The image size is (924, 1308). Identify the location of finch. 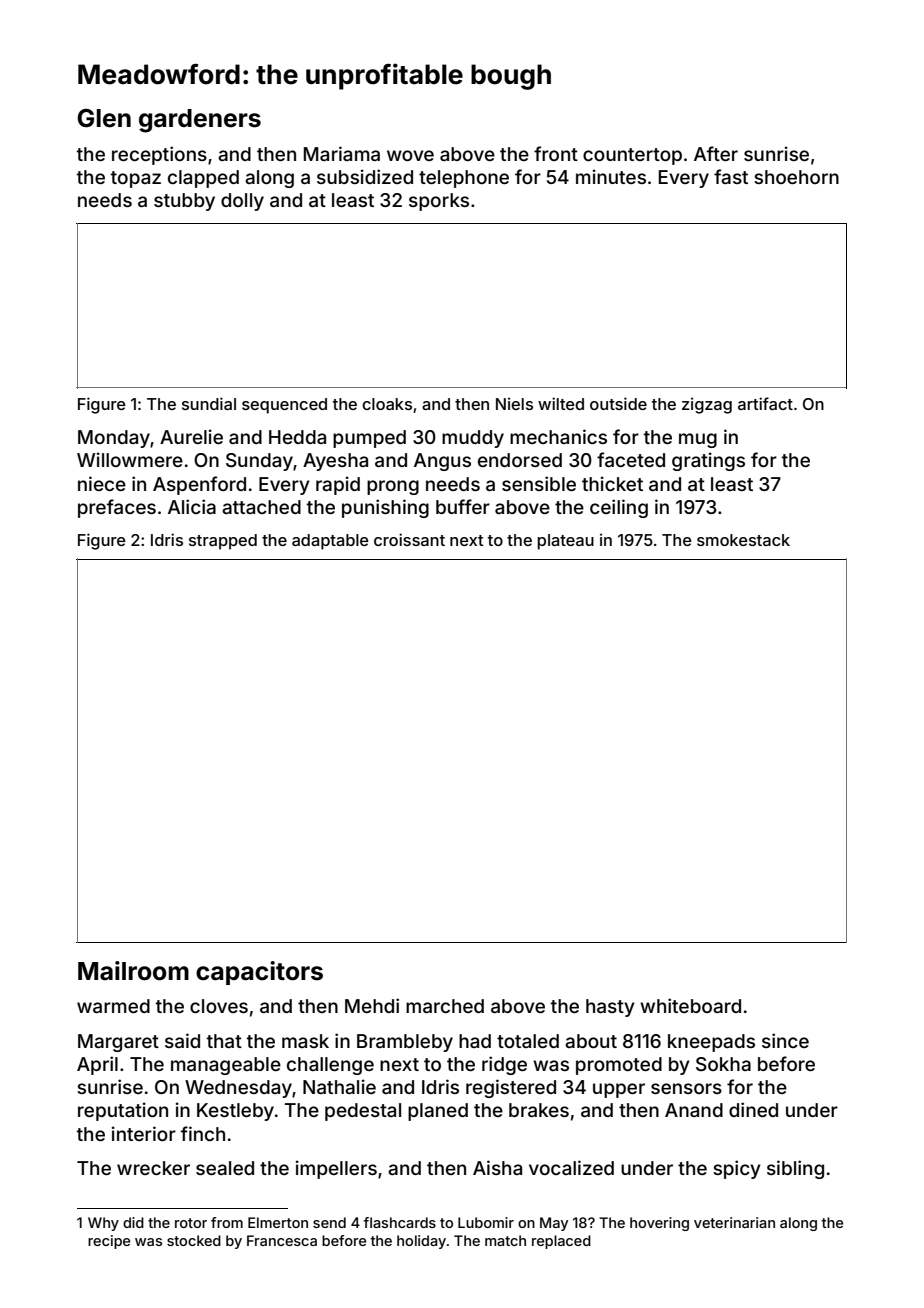
(203, 1133).
